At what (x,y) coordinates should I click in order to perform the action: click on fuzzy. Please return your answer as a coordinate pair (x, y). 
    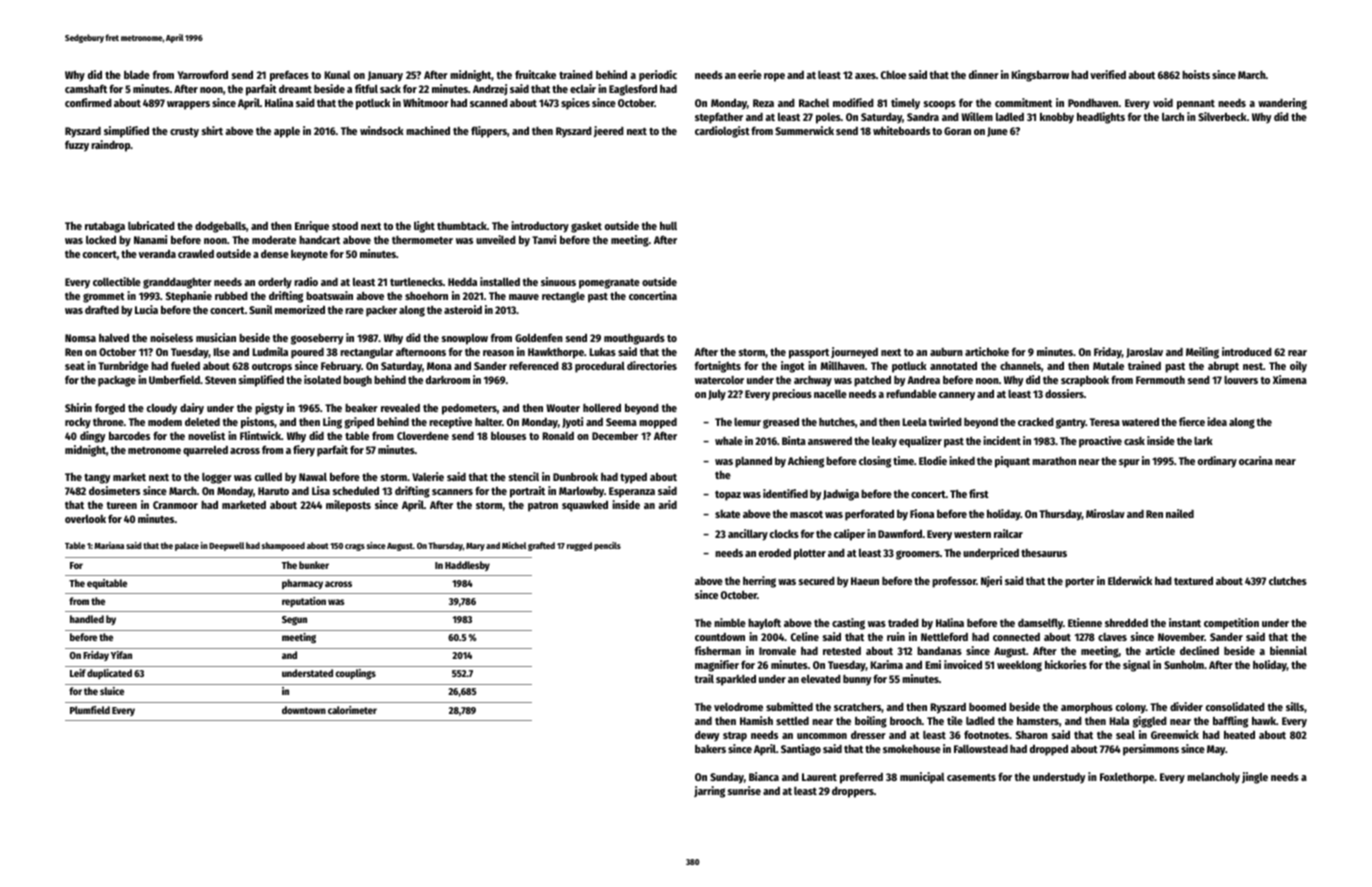
    Looking at the image, I should click on (77, 146).
